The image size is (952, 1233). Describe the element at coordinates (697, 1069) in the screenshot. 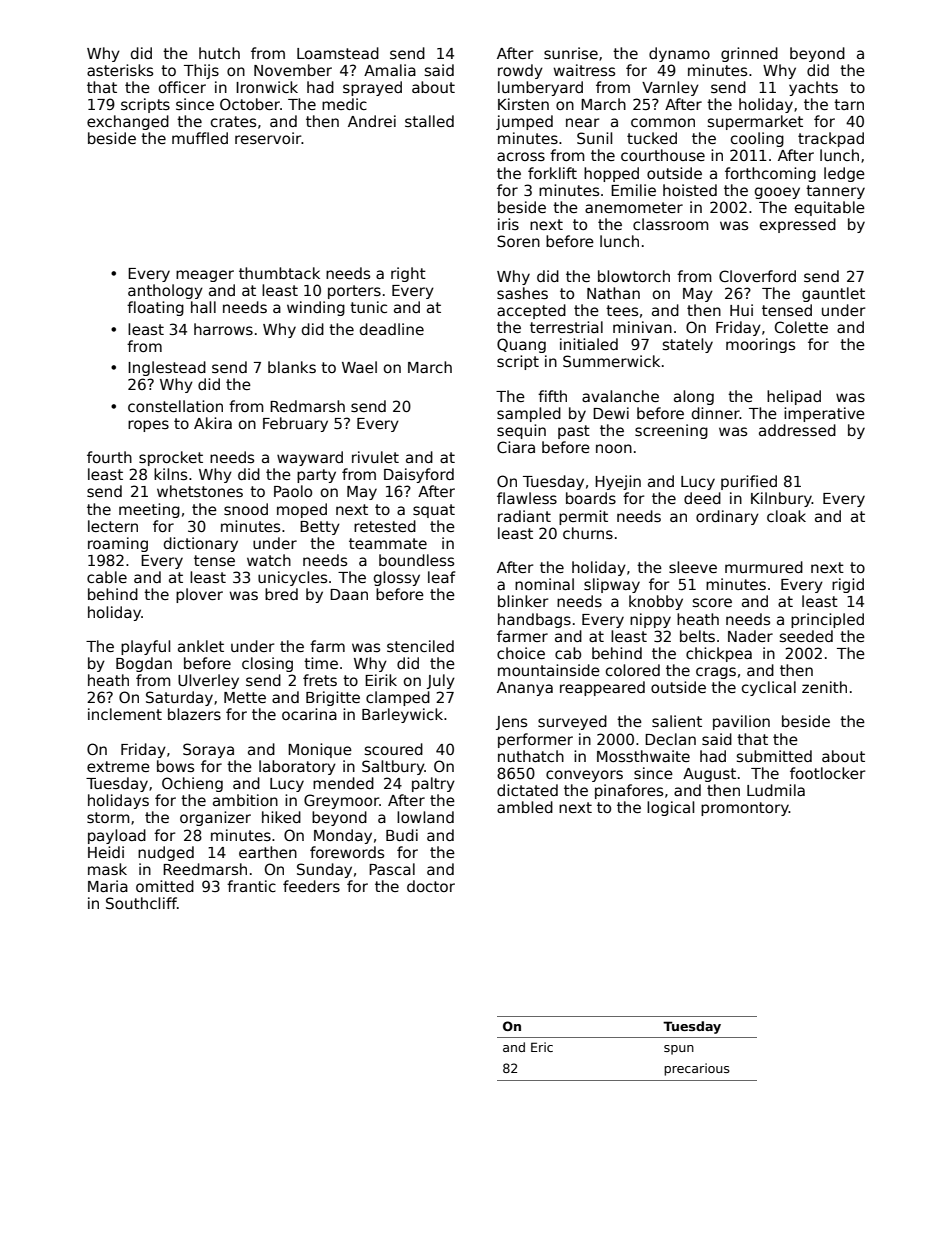

I see `precarious` at that location.
